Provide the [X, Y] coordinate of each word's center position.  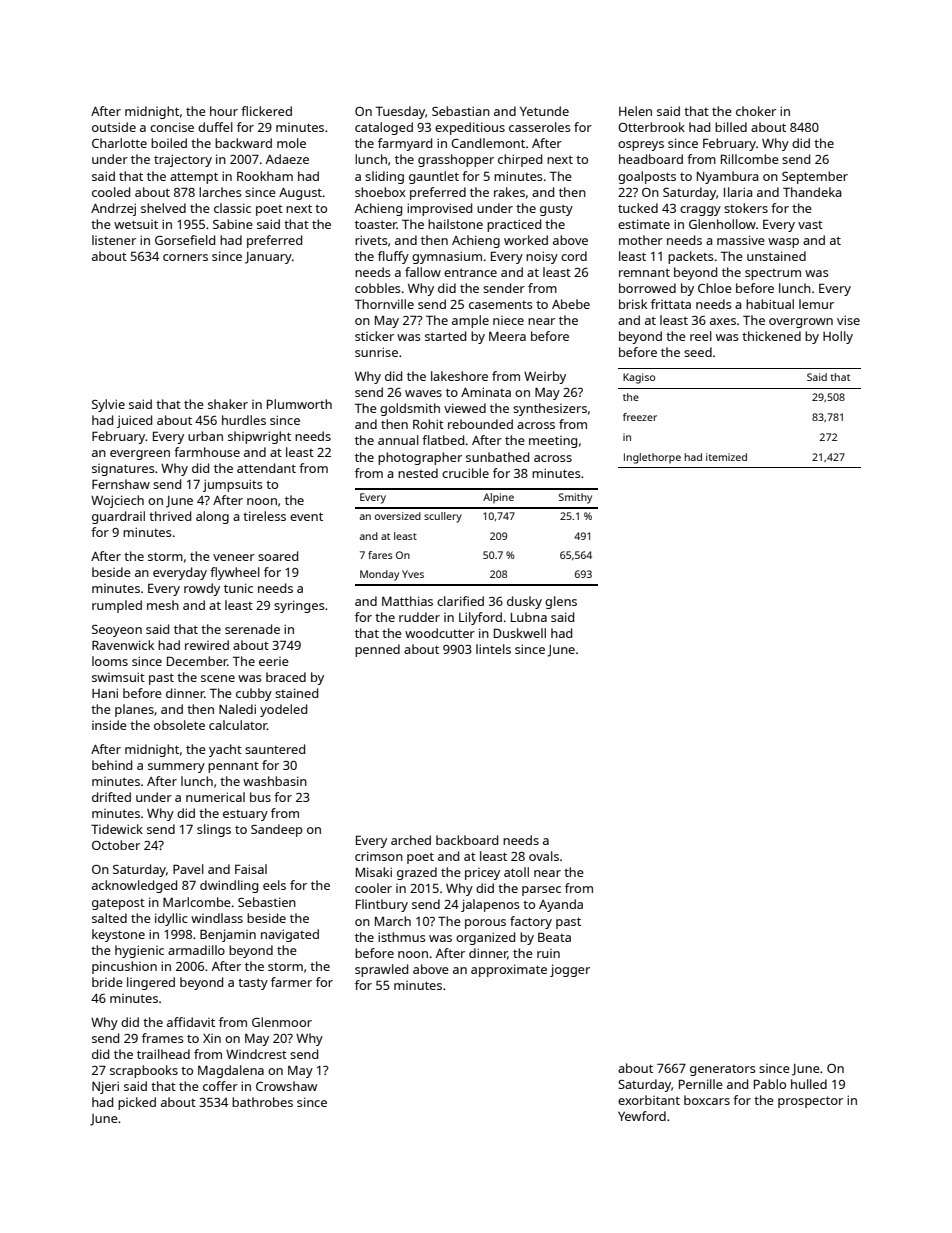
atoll [516, 872]
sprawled [381, 970]
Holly [838, 337]
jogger [570, 970]
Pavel [188, 869]
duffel [215, 127]
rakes [509, 192]
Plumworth [299, 404]
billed [731, 127]
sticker [374, 336]
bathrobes [262, 1102]
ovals [544, 856]
